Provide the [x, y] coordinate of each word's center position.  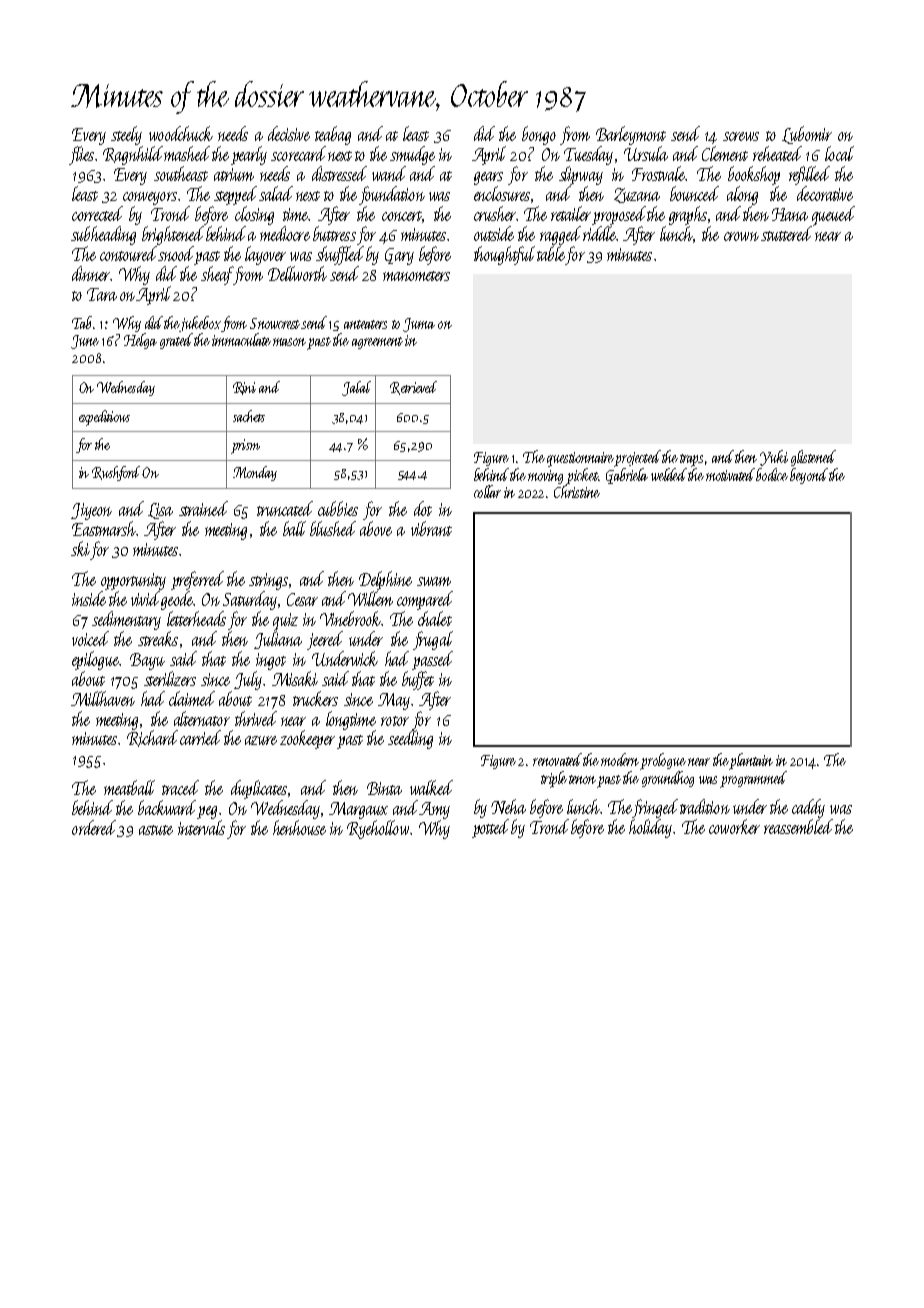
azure [261, 740]
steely [126, 135]
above [376, 528]
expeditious [104, 418]
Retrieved [413, 388]
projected [637, 458]
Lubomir [807, 135]
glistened [813, 458]
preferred [197, 580]
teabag [333, 135]
